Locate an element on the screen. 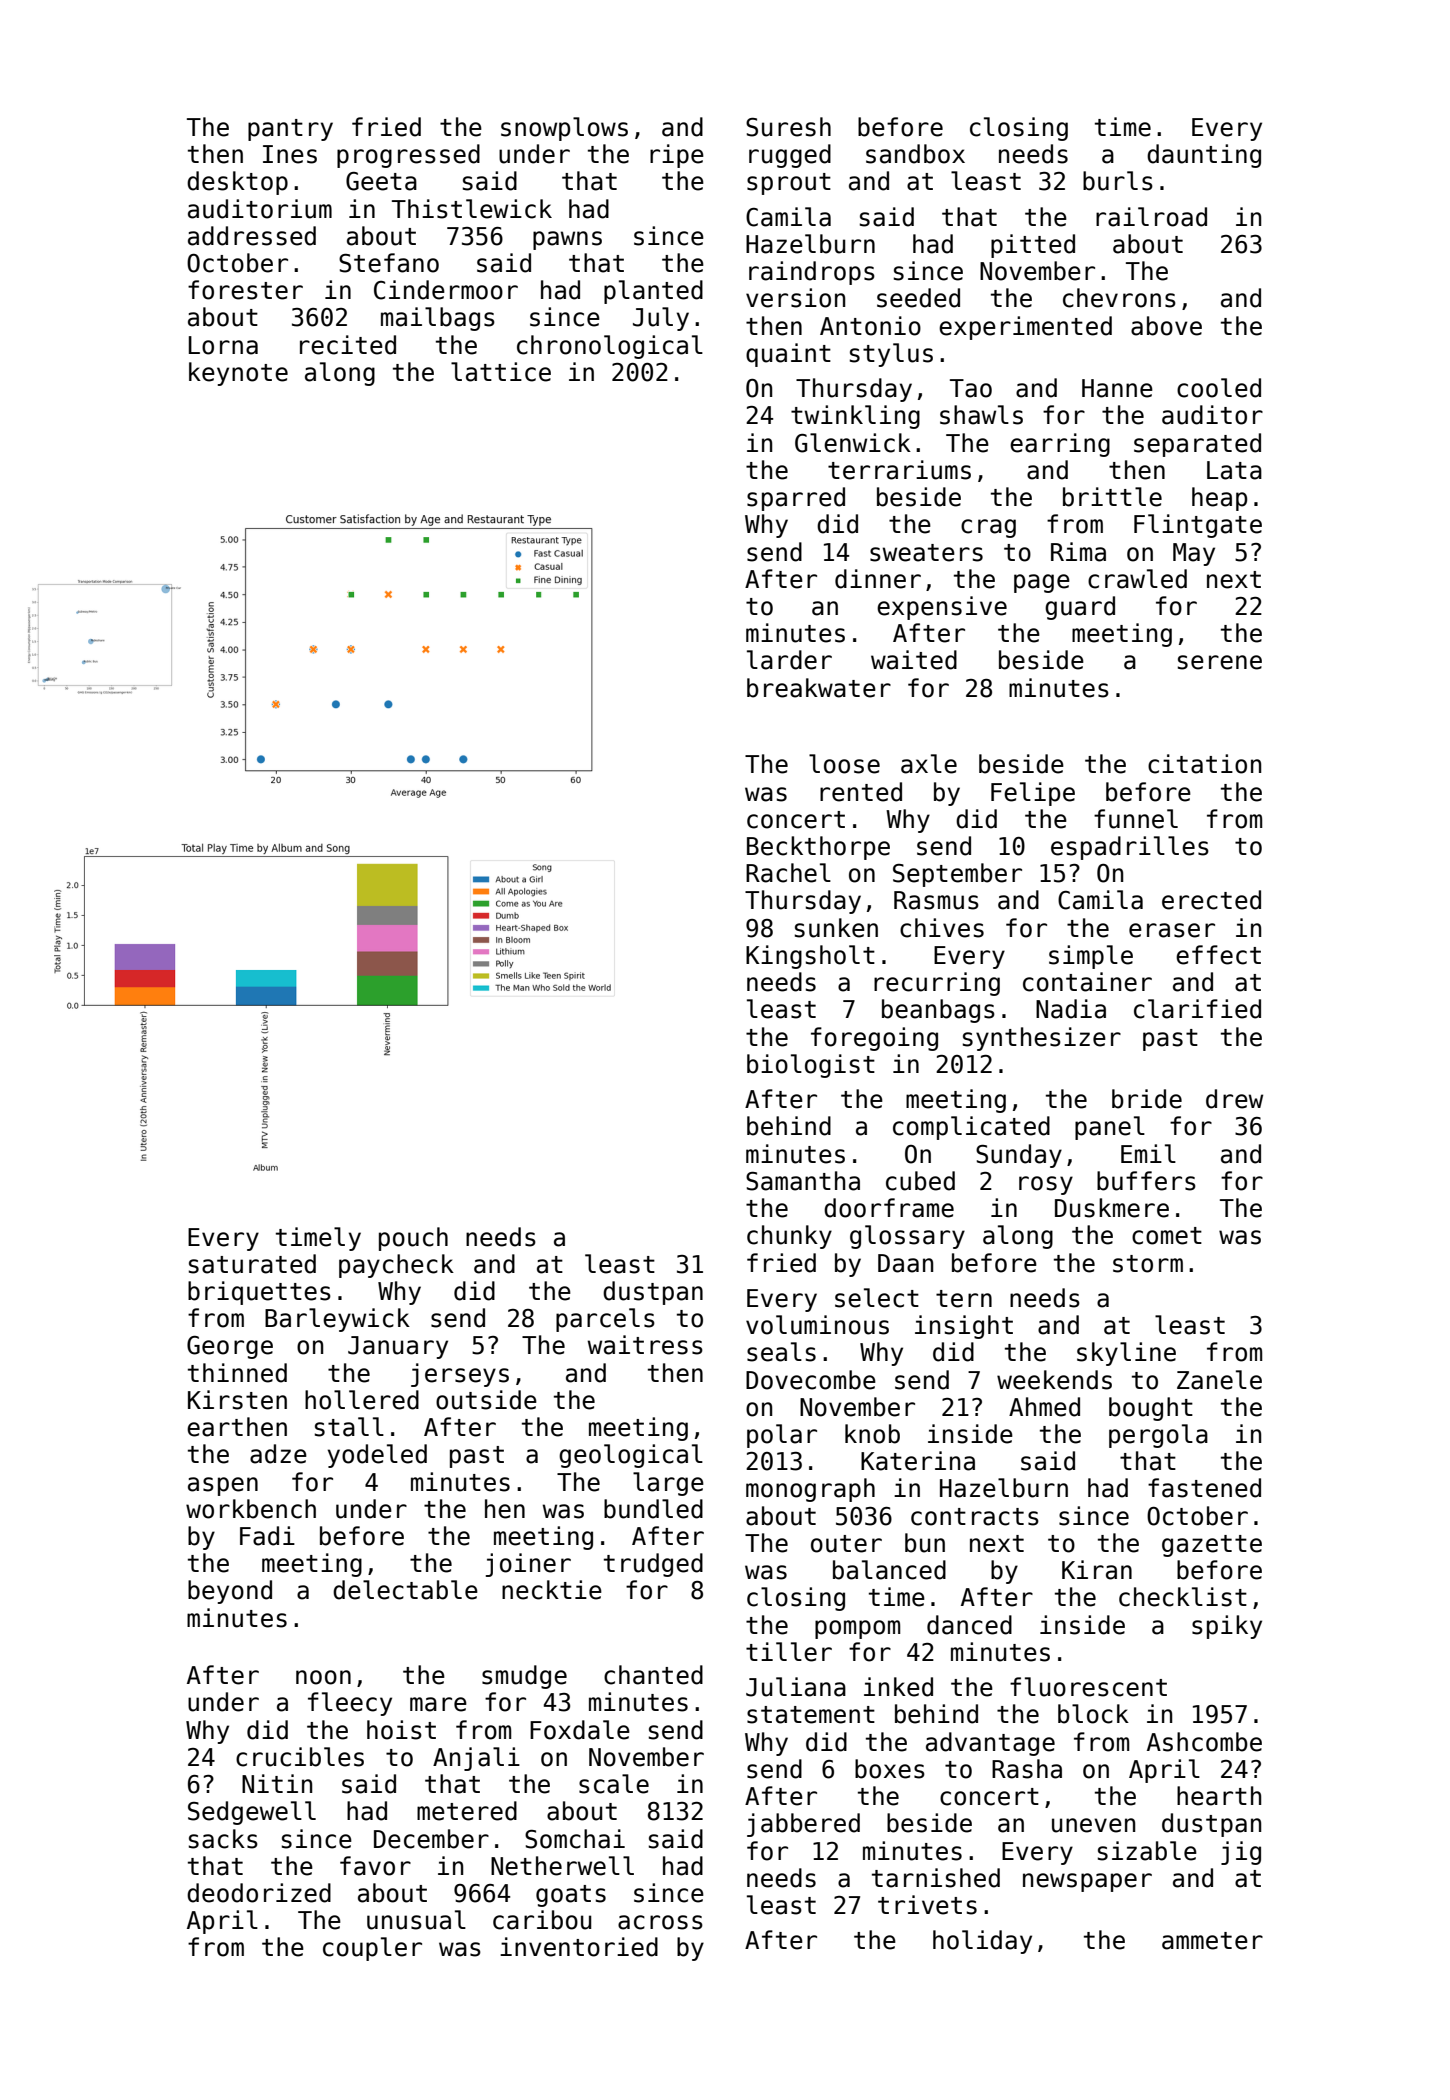 This screenshot has width=1450, height=2100. holiday is located at coordinates (982, 1942).
